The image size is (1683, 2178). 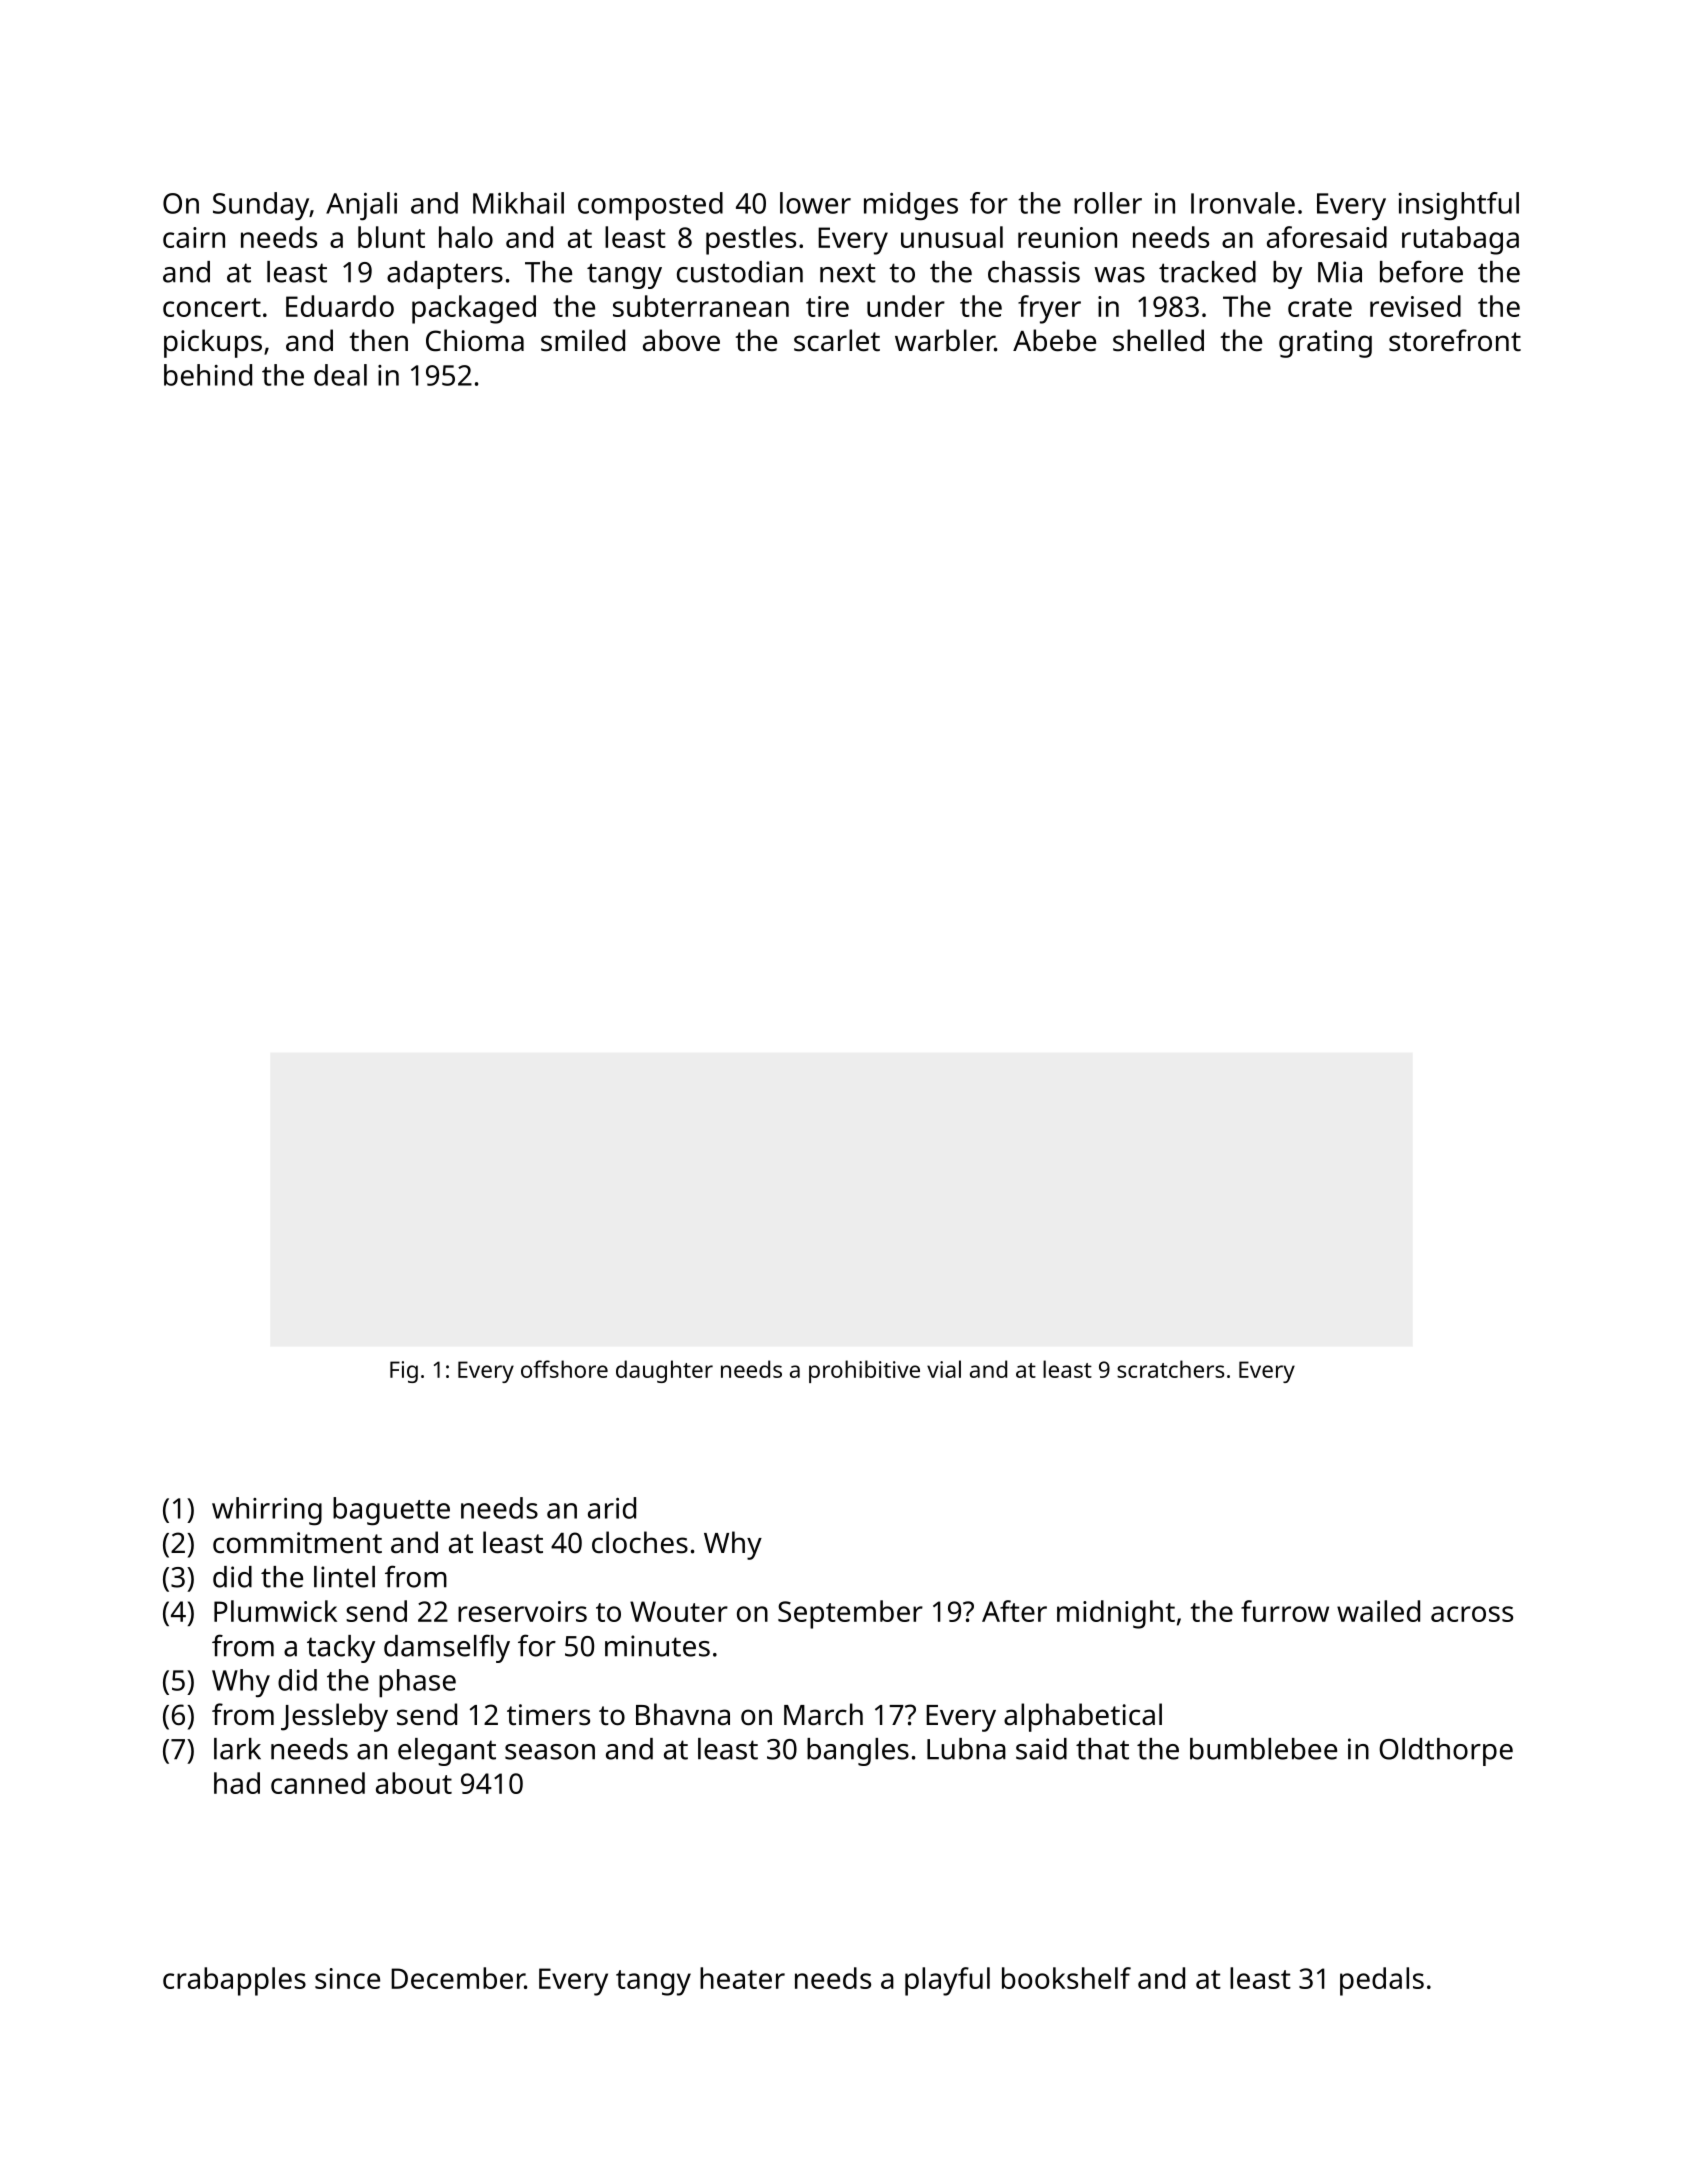 What do you see at coordinates (475, 340) in the screenshot?
I see `Chioma` at bounding box center [475, 340].
